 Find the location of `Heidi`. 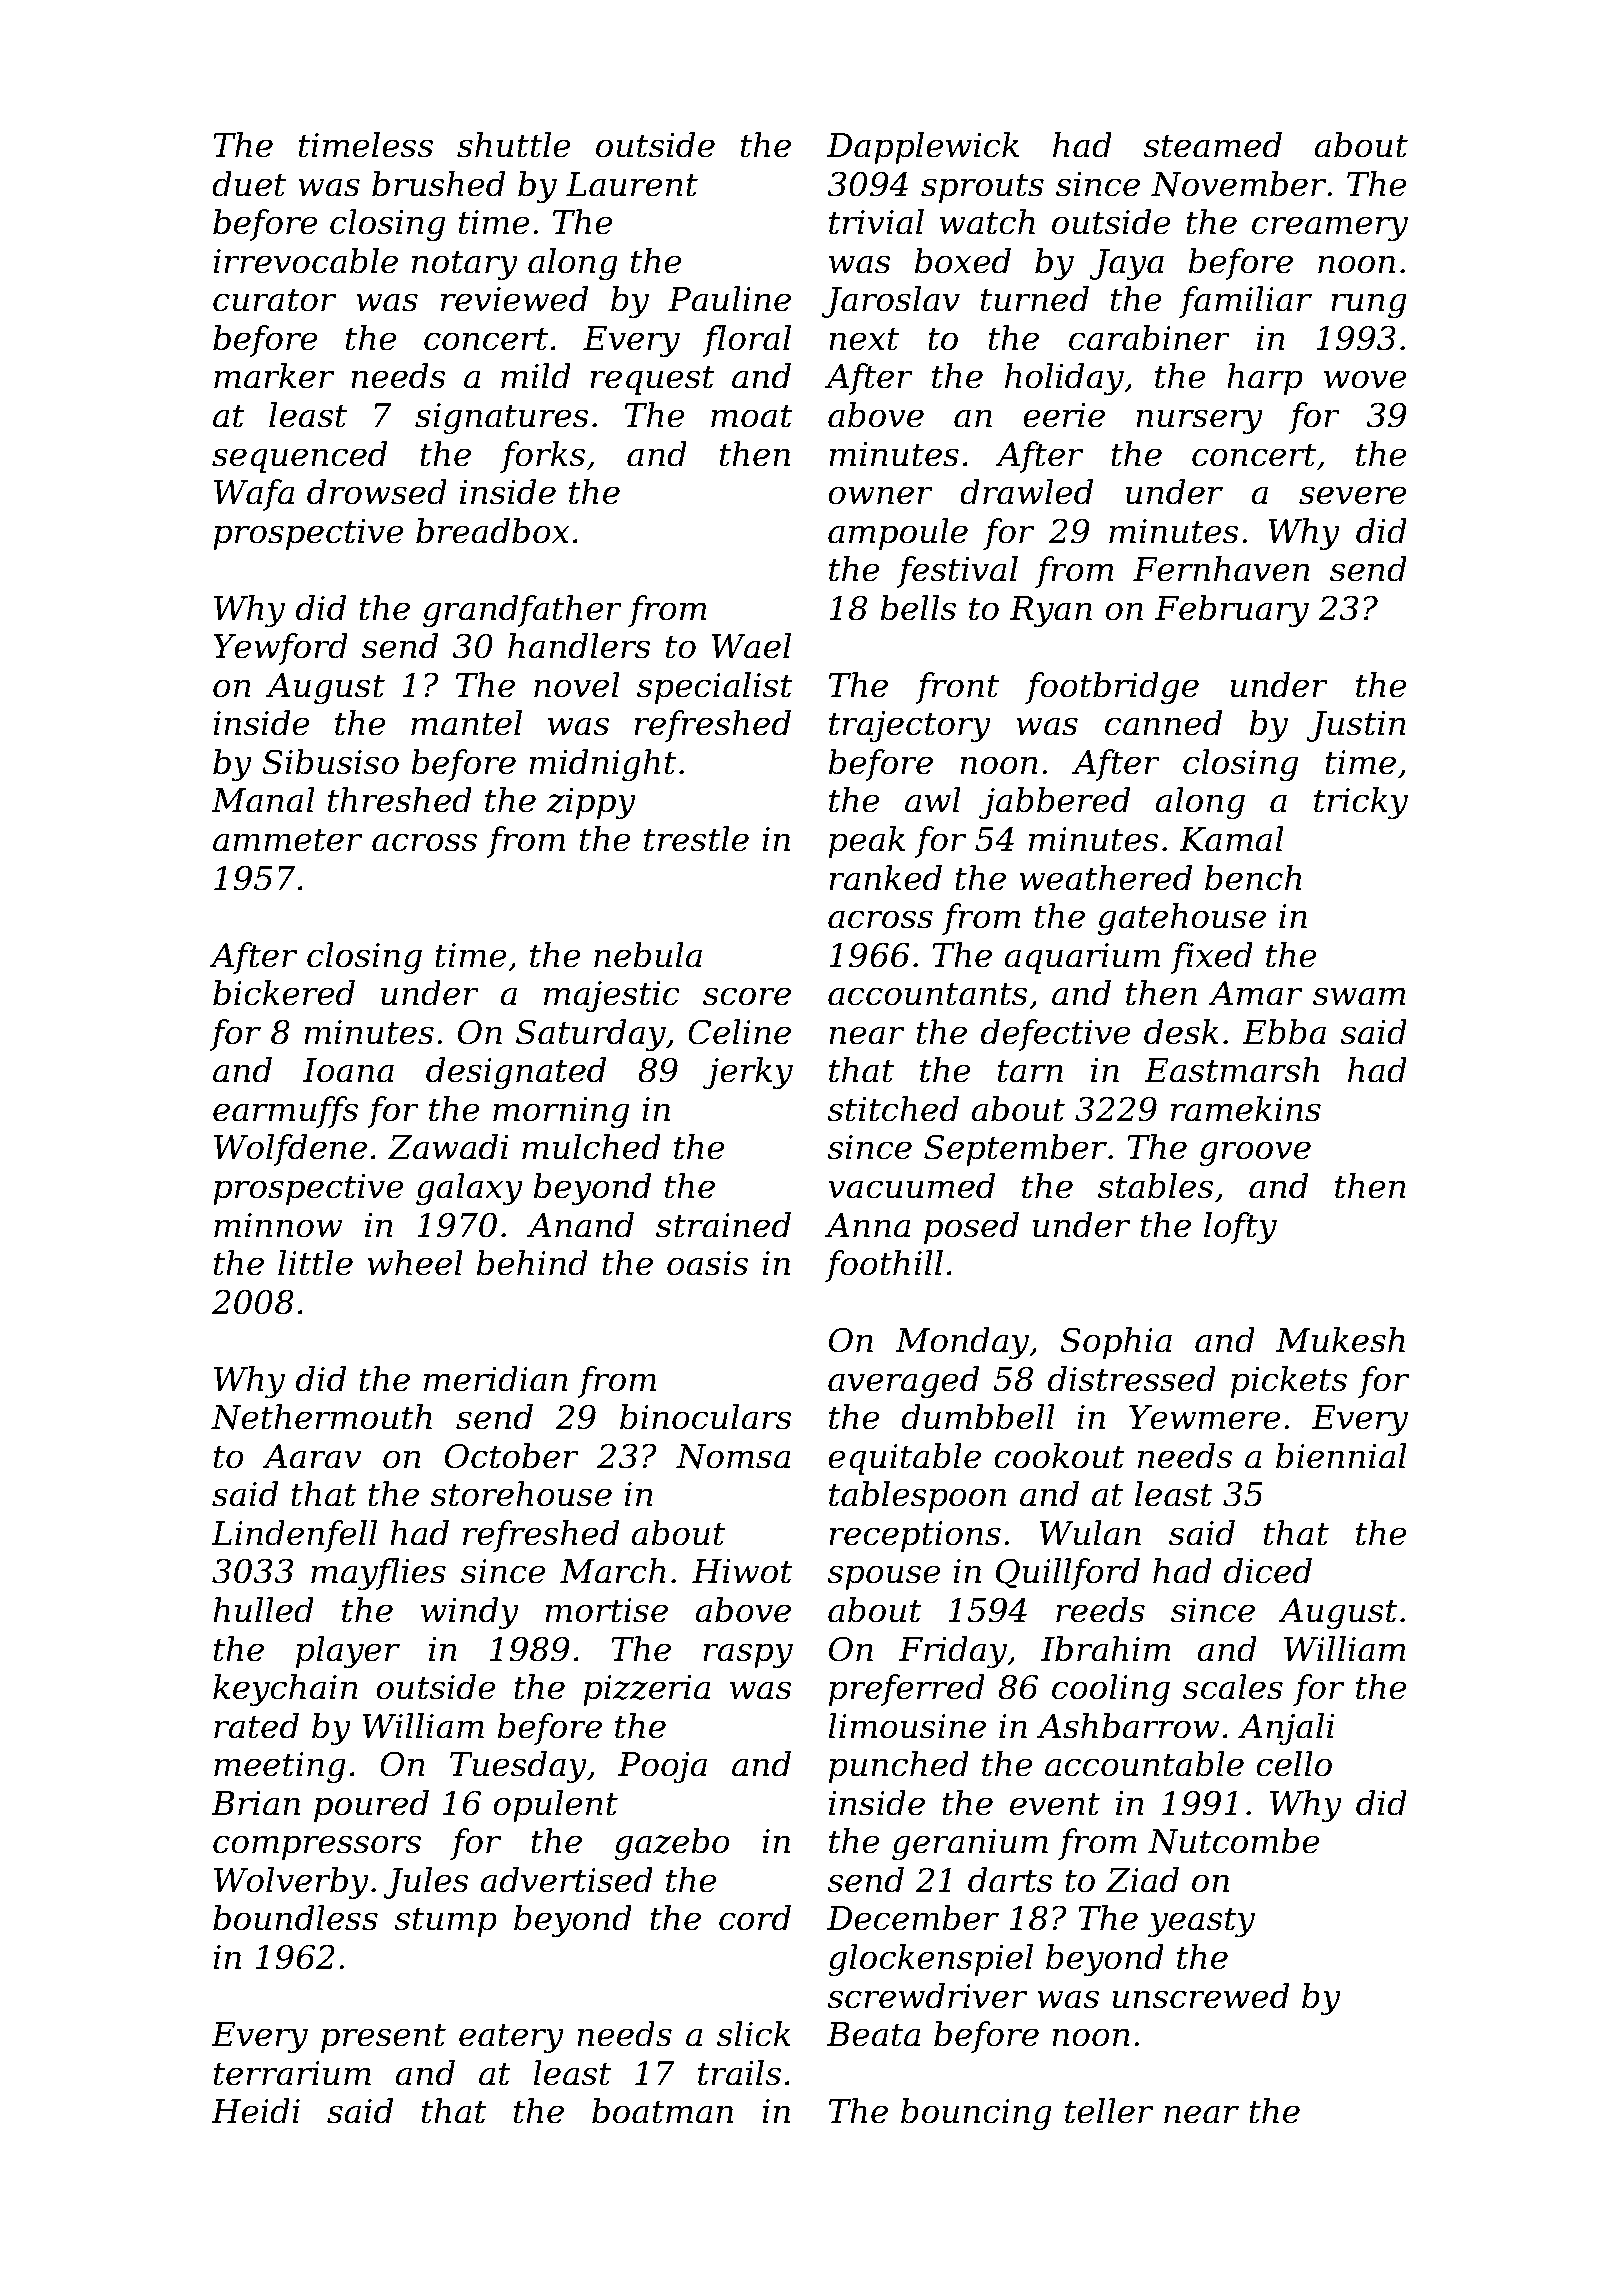

Heidi is located at coordinates (255, 2111).
